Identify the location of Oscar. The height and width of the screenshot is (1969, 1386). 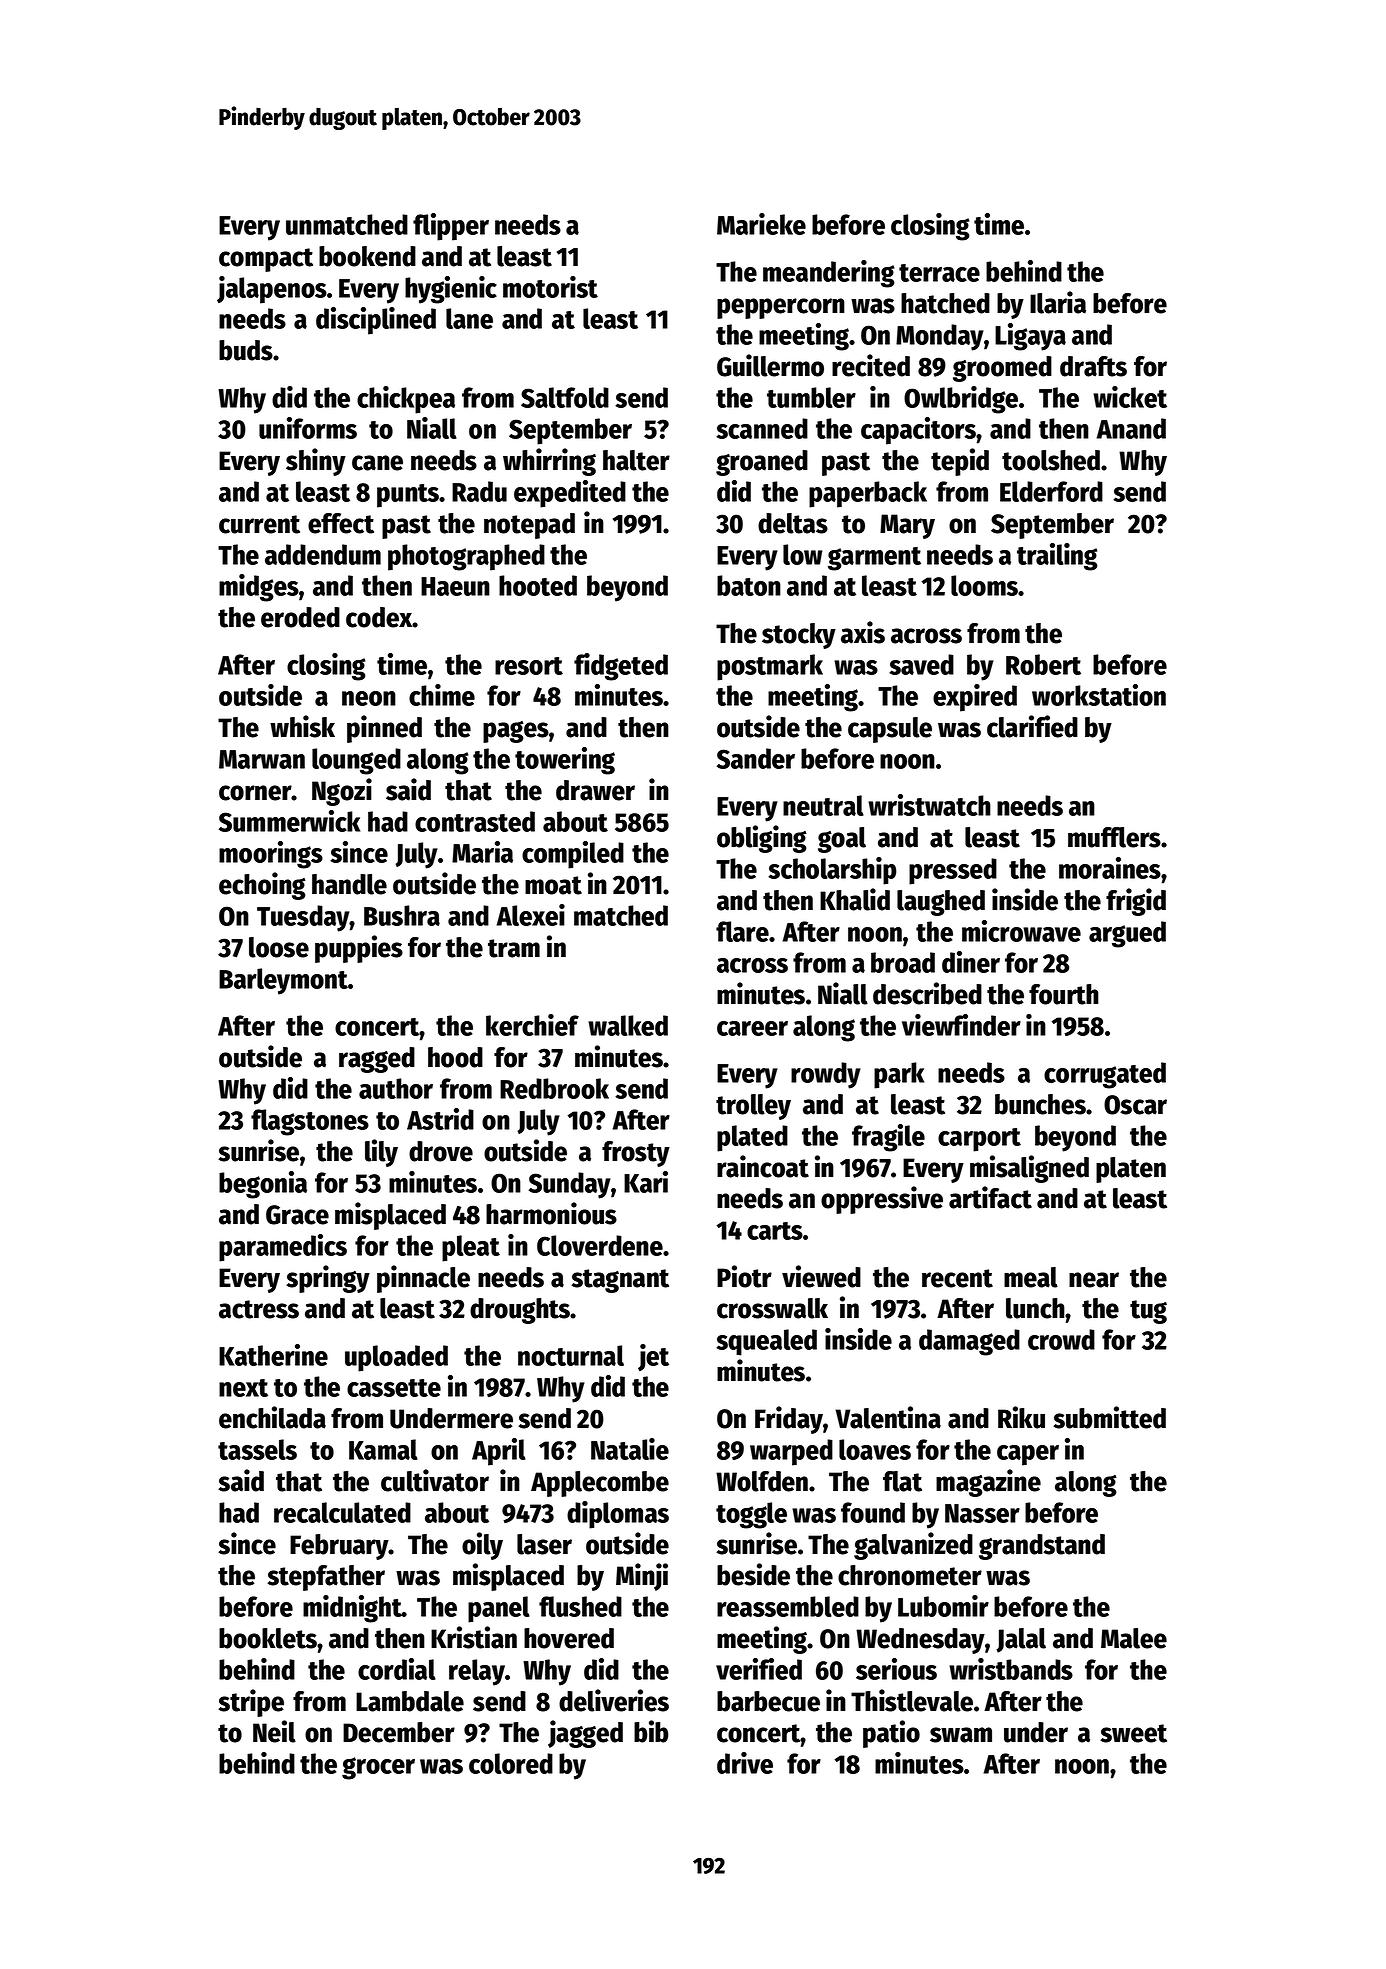
(1135, 1105).
